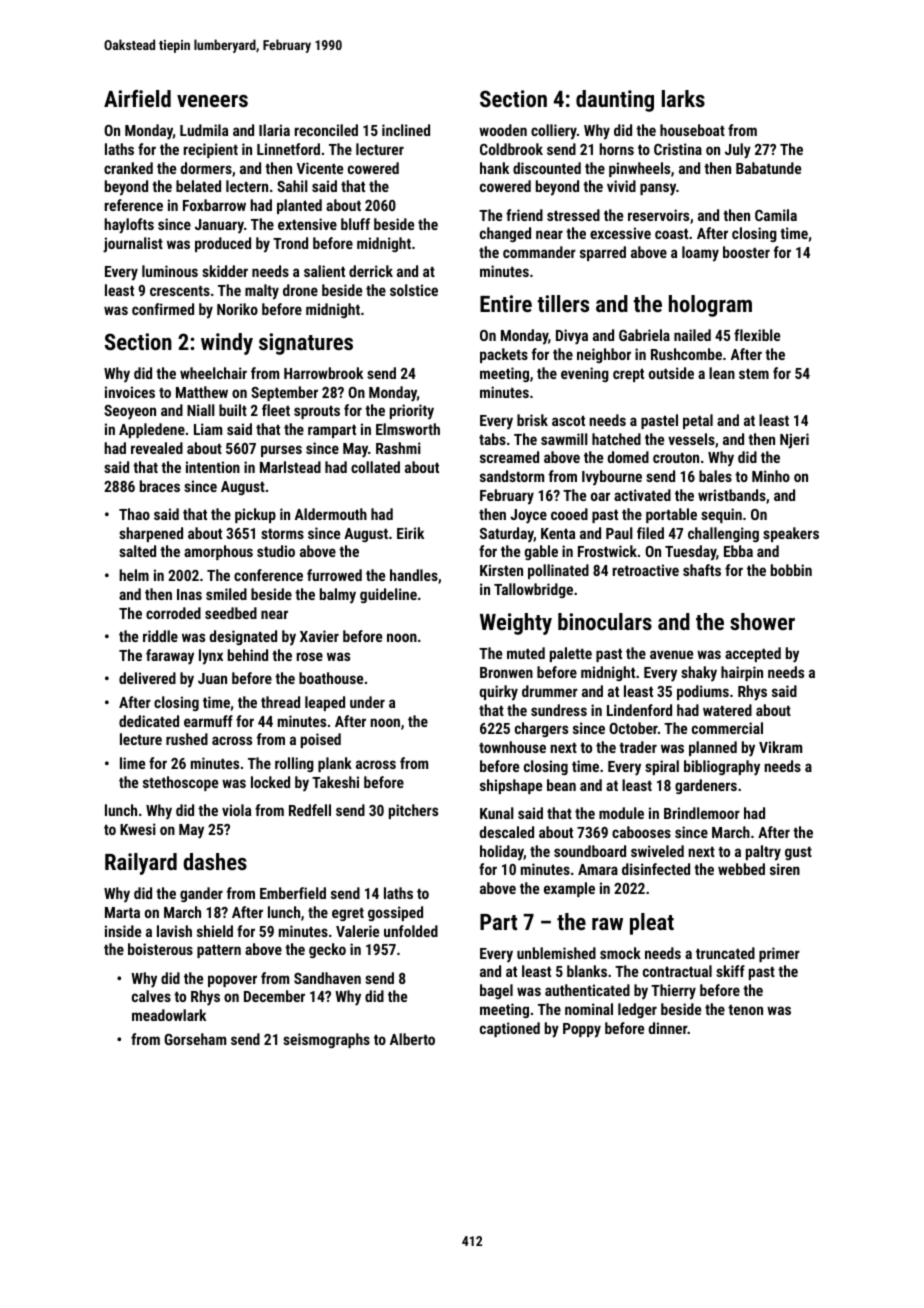 This screenshot has width=924, height=1308. I want to click on packets, so click(504, 355).
